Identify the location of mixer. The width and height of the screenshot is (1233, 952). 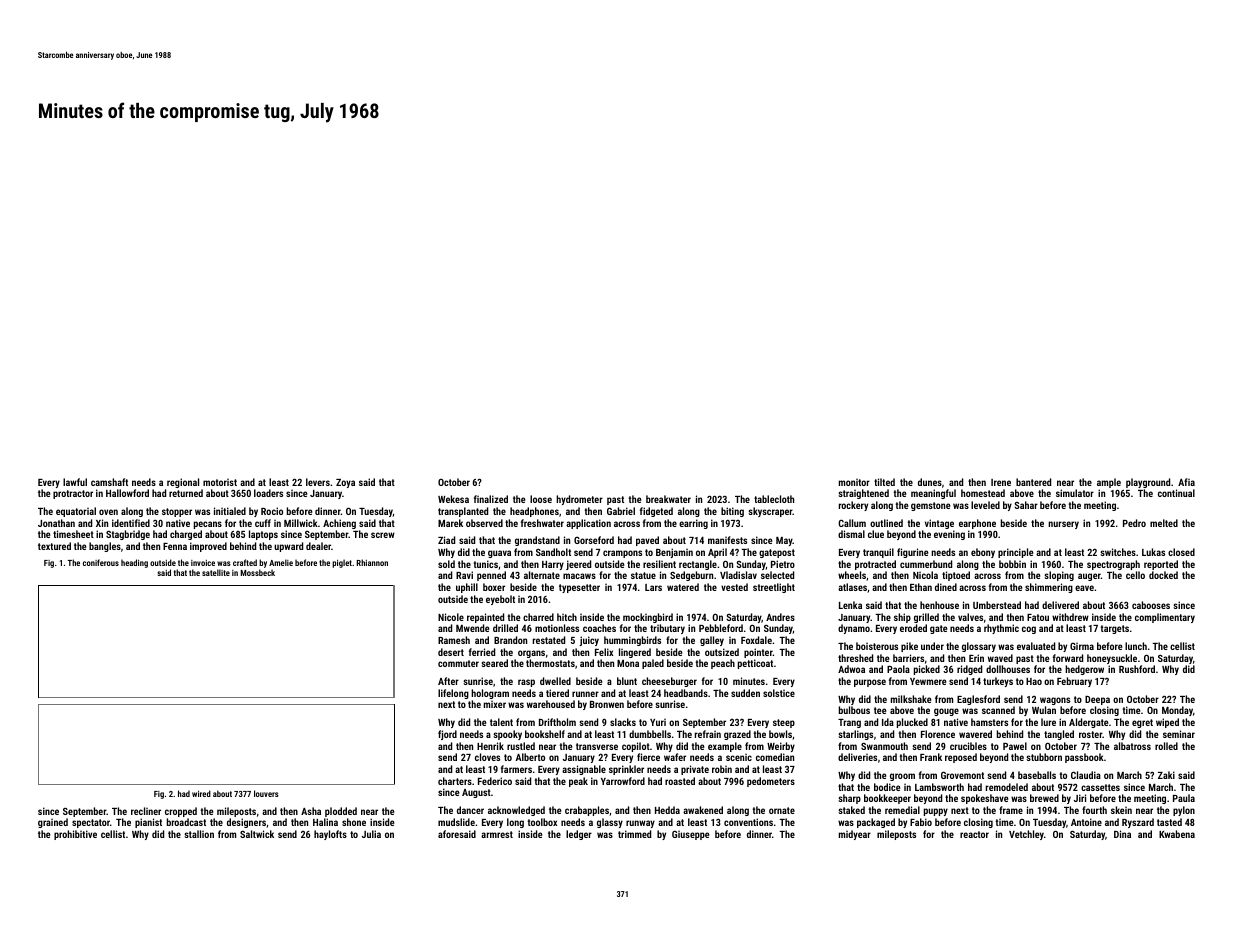
(495, 704).
